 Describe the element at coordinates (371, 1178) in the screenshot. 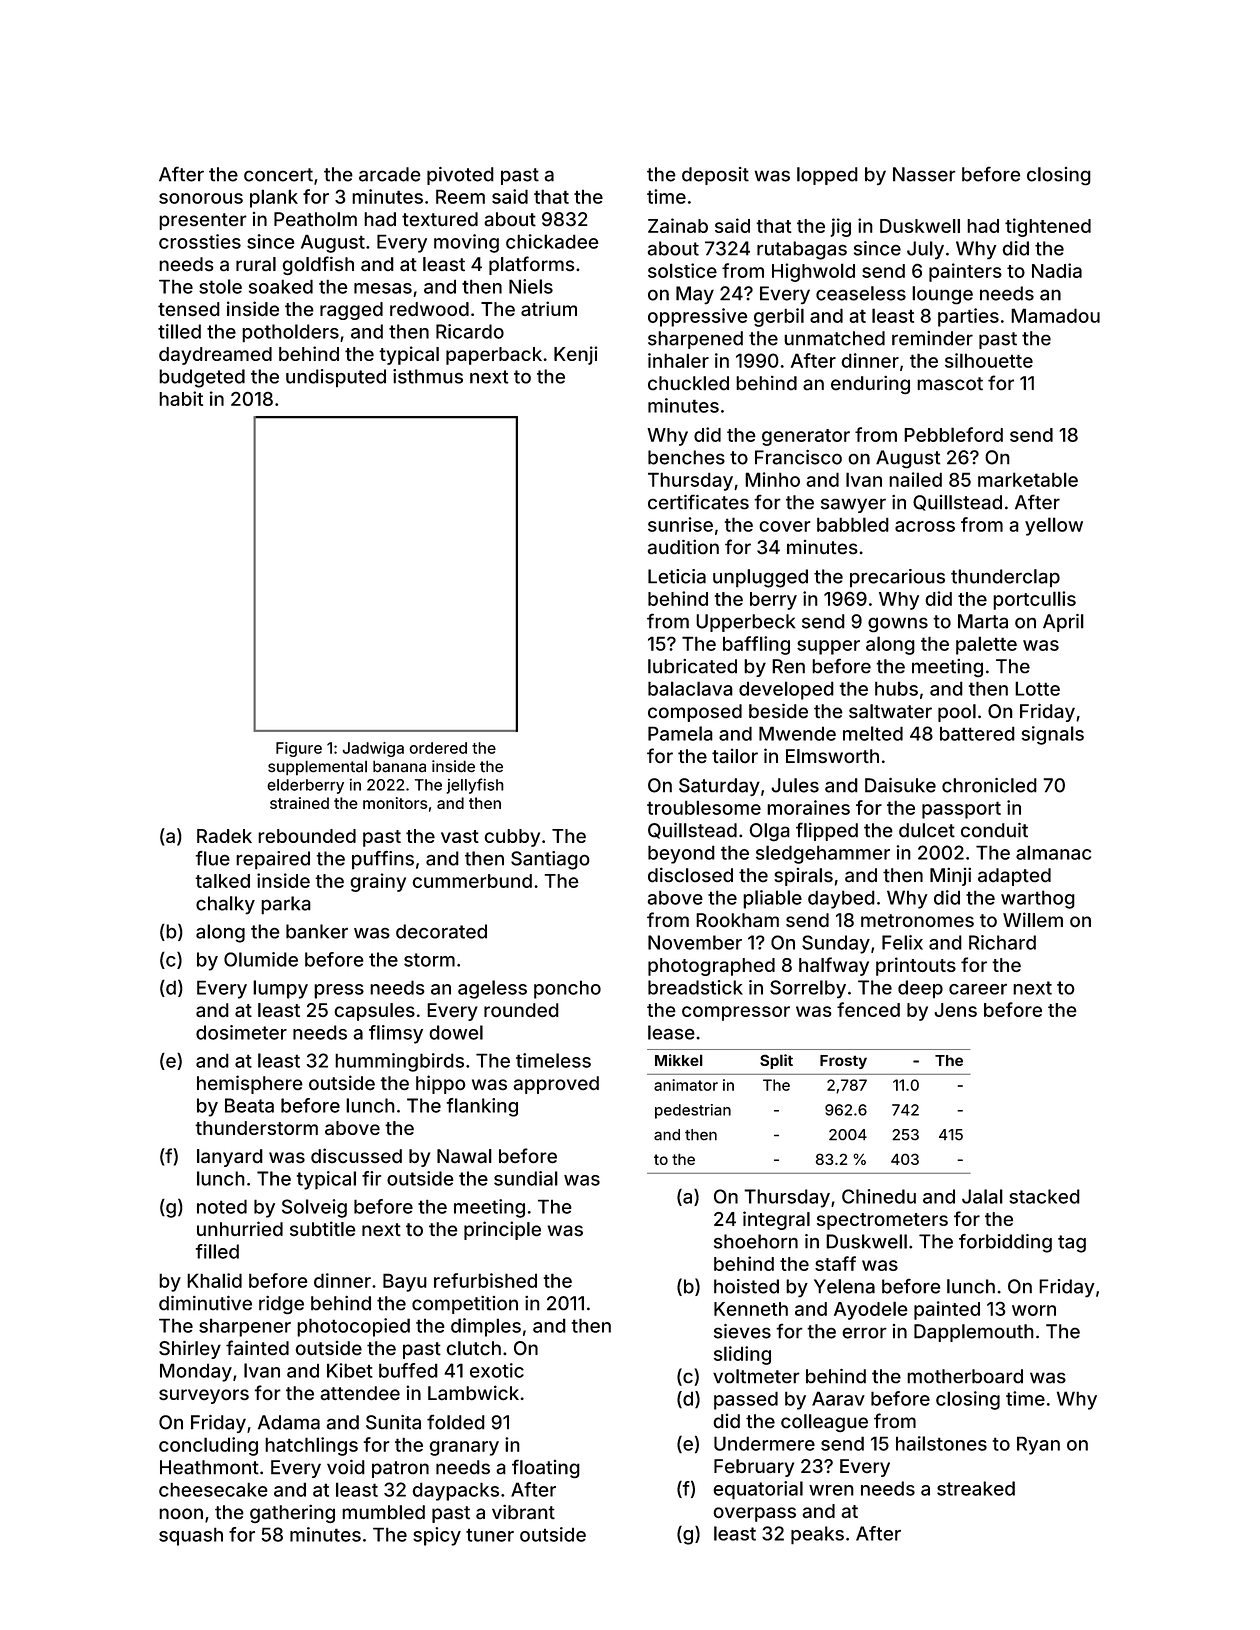

I see `fir` at that location.
